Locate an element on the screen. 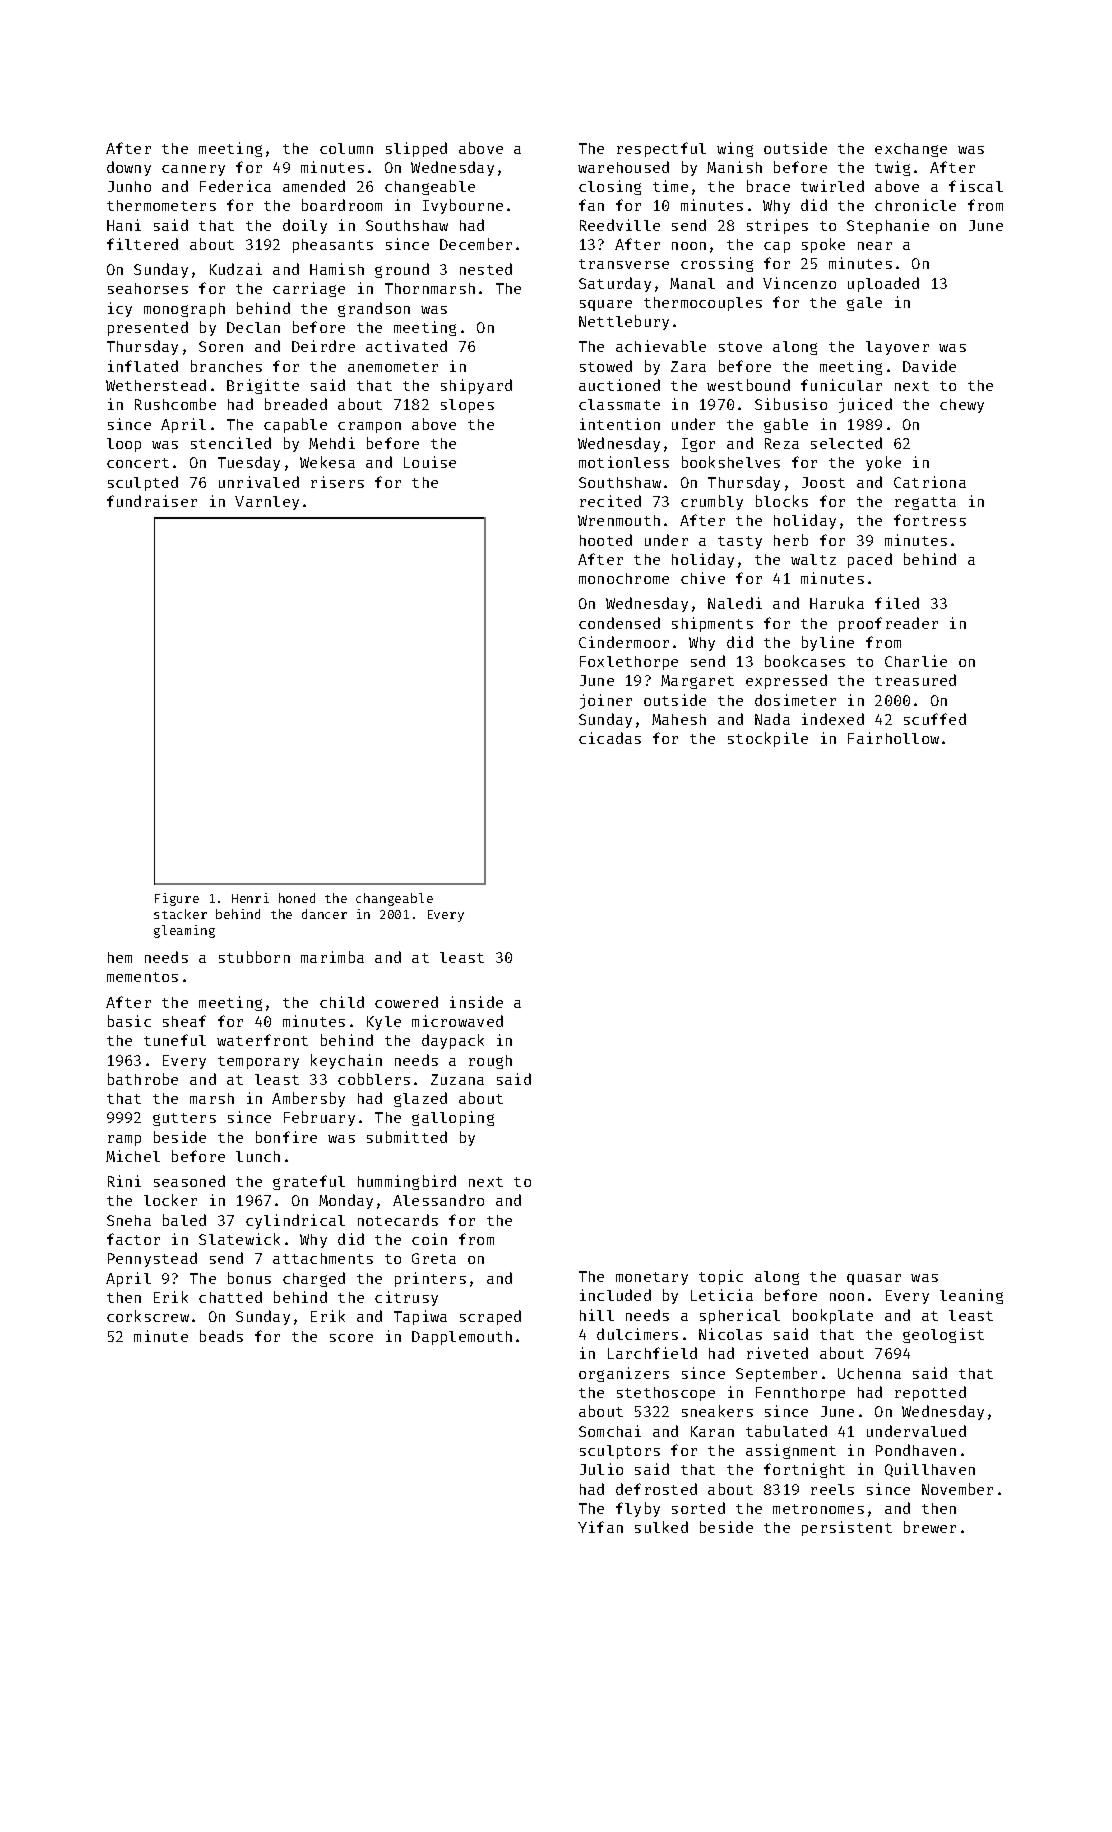 This screenshot has height=1832, width=1112. scraped is located at coordinates (490, 1317).
